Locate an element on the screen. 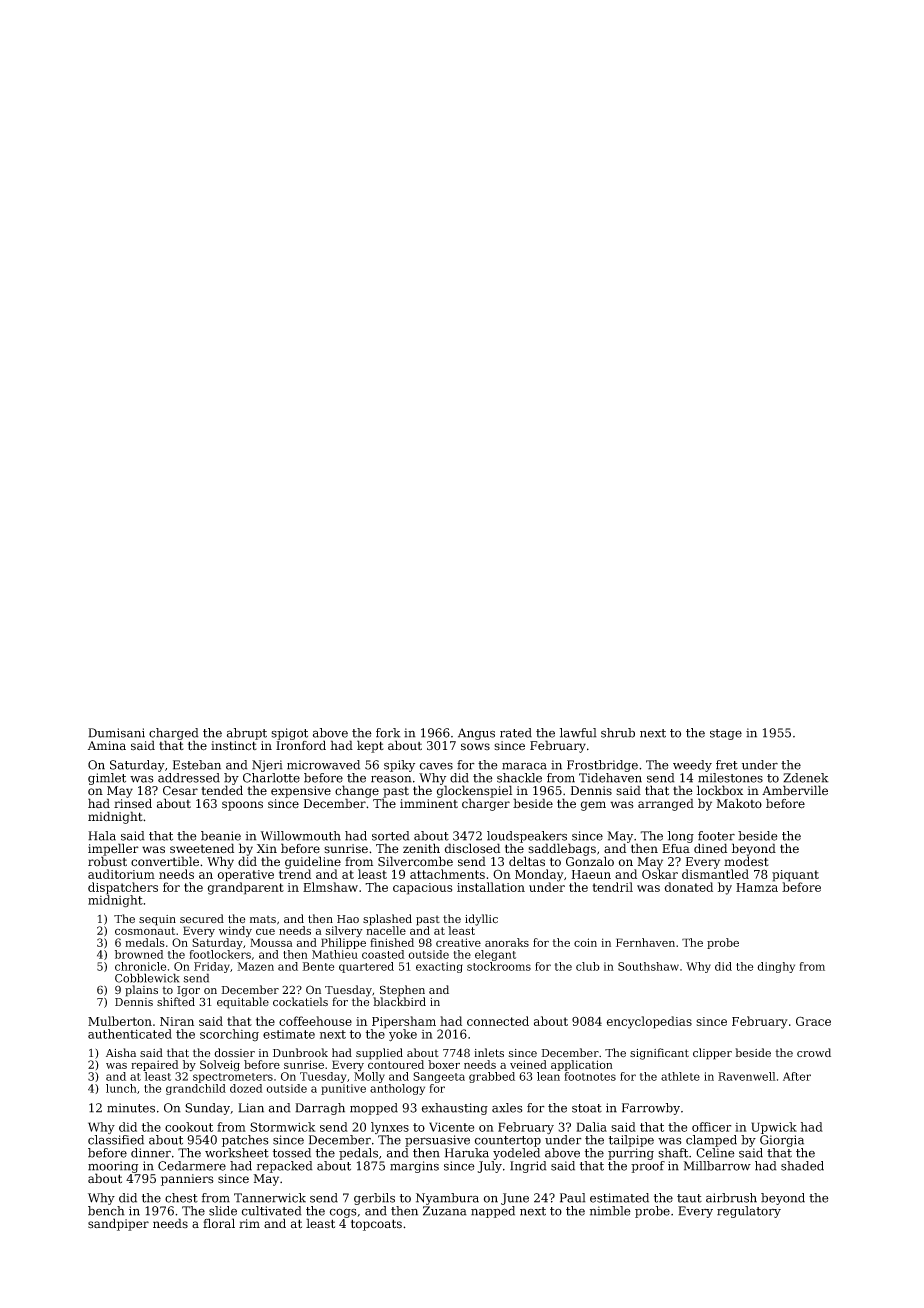  shaded is located at coordinates (802, 1166).
